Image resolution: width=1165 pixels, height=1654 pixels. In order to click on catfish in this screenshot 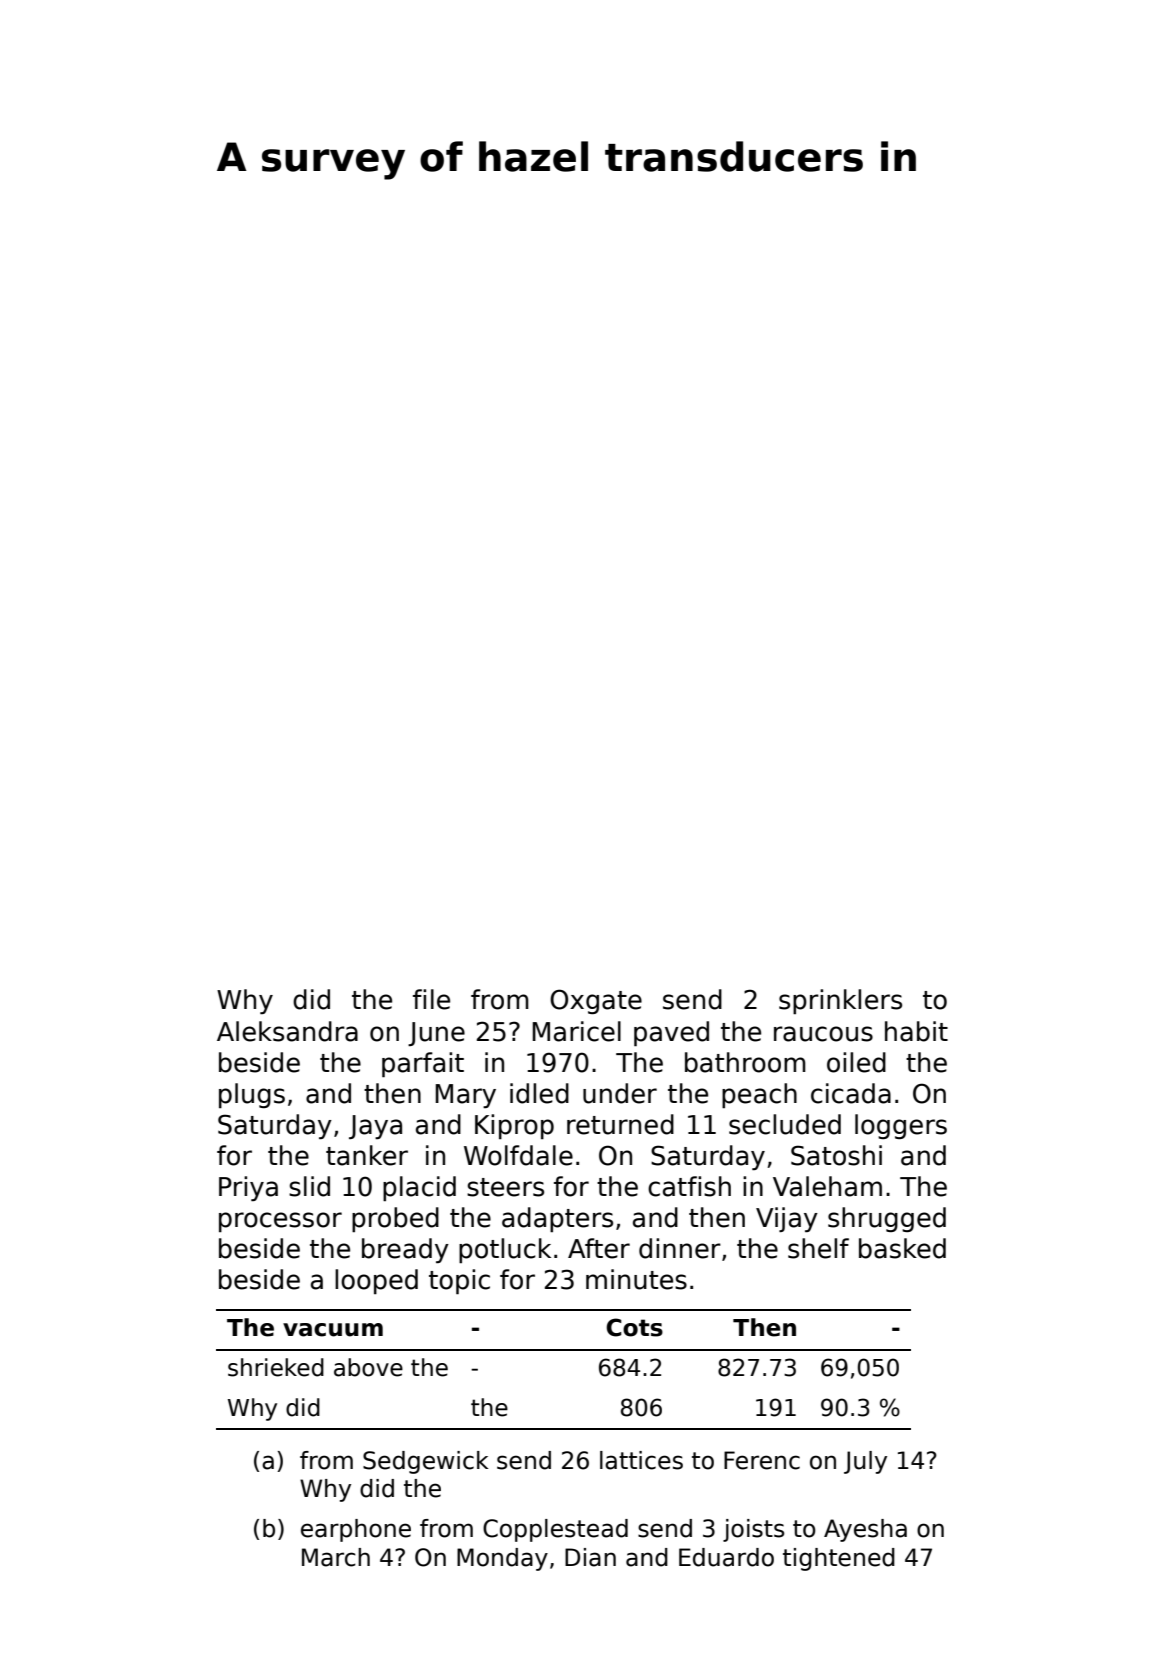, I will do `click(689, 1186)`.
